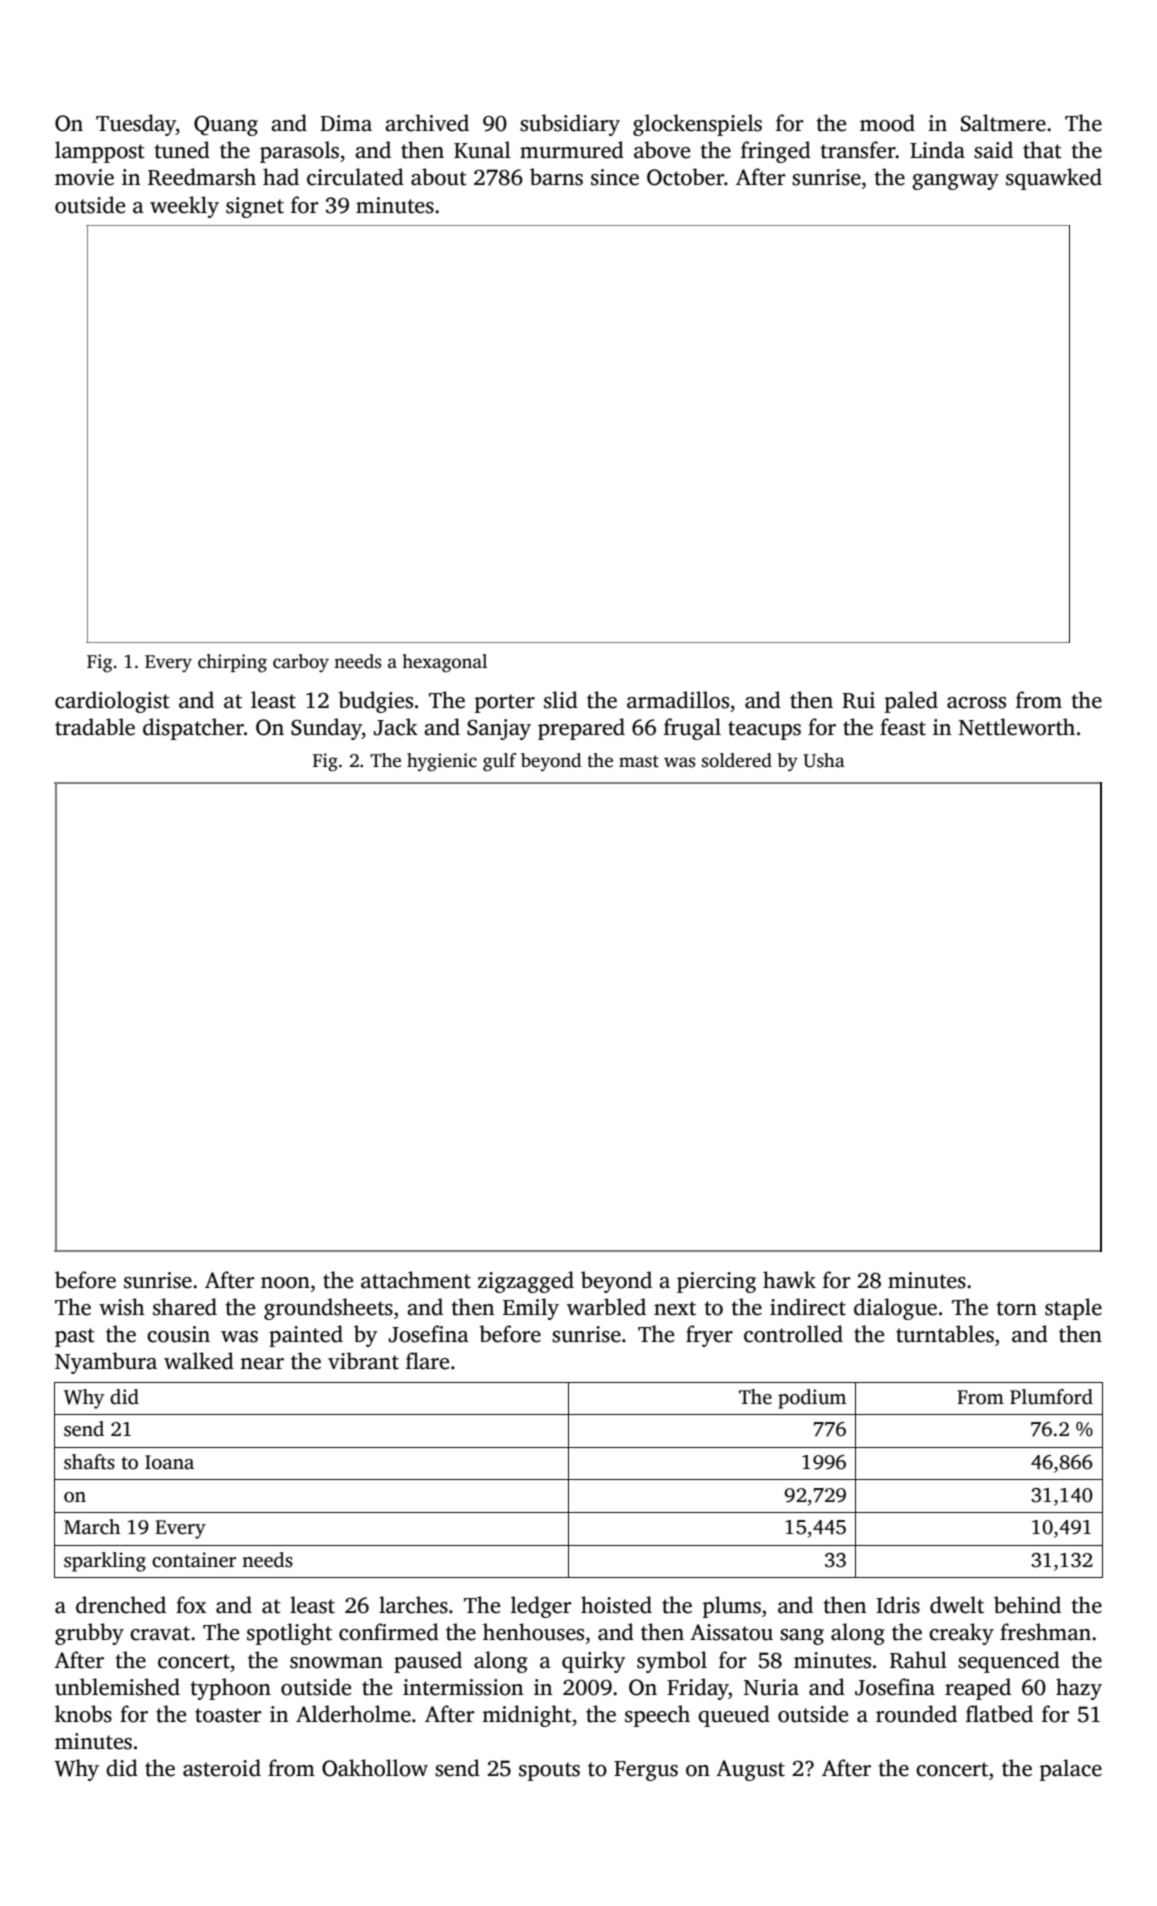 The height and width of the screenshot is (1906, 1157). I want to click on soldered, so click(737, 760).
